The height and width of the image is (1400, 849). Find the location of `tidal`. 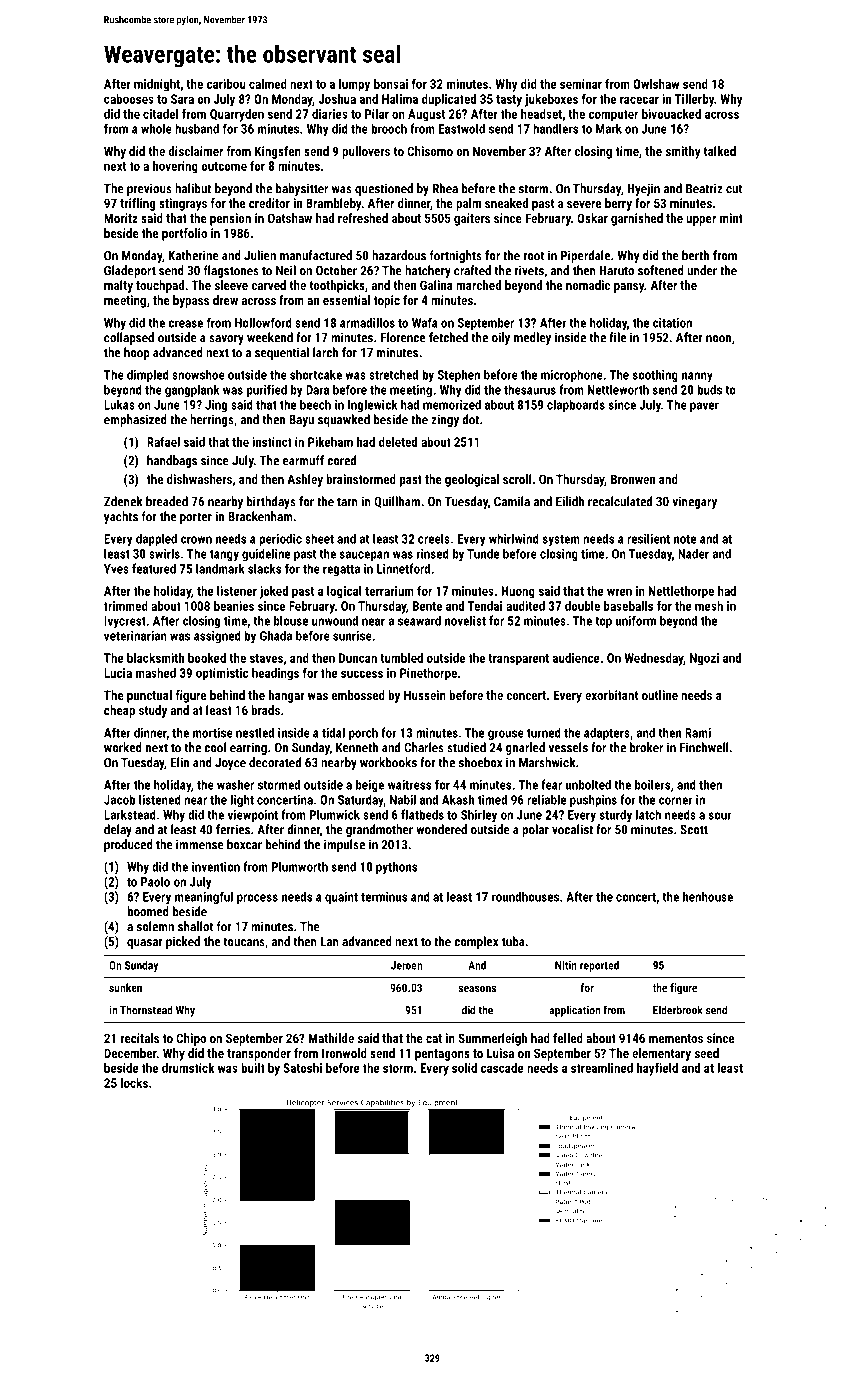

tidal is located at coordinates (333, 732).
